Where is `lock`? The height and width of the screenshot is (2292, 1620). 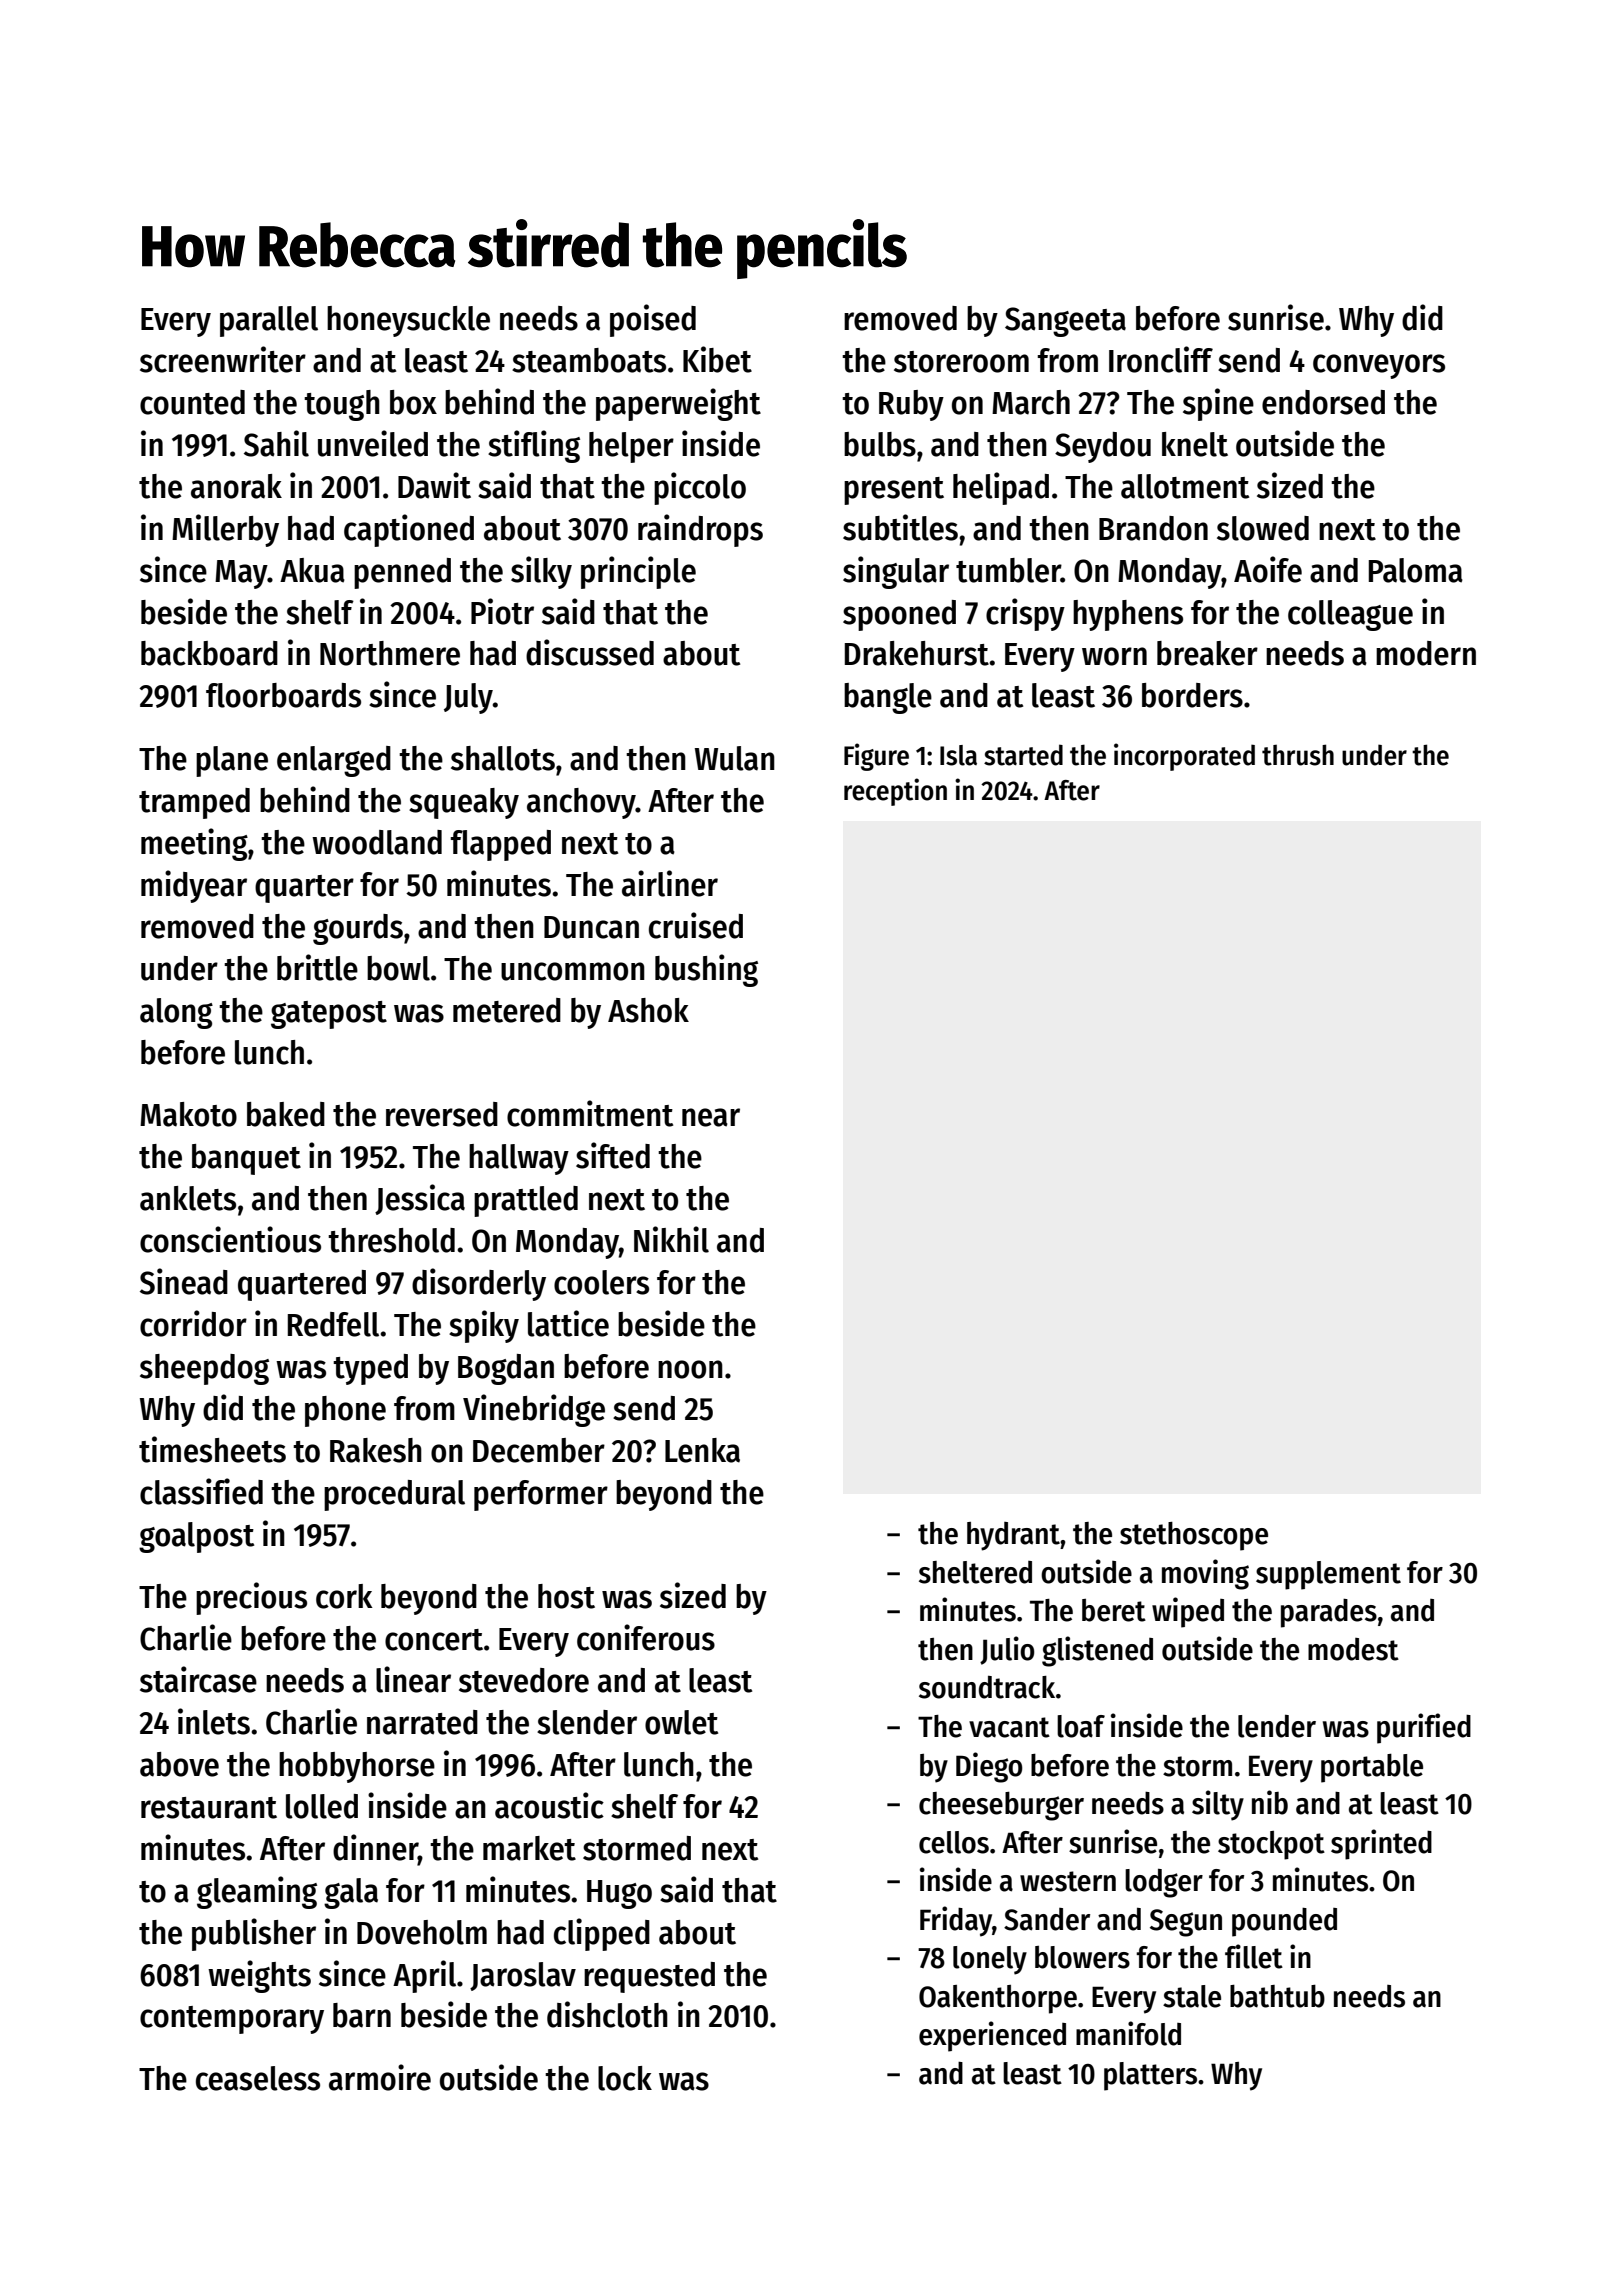 lock is located at coordinates (625, 2078).
